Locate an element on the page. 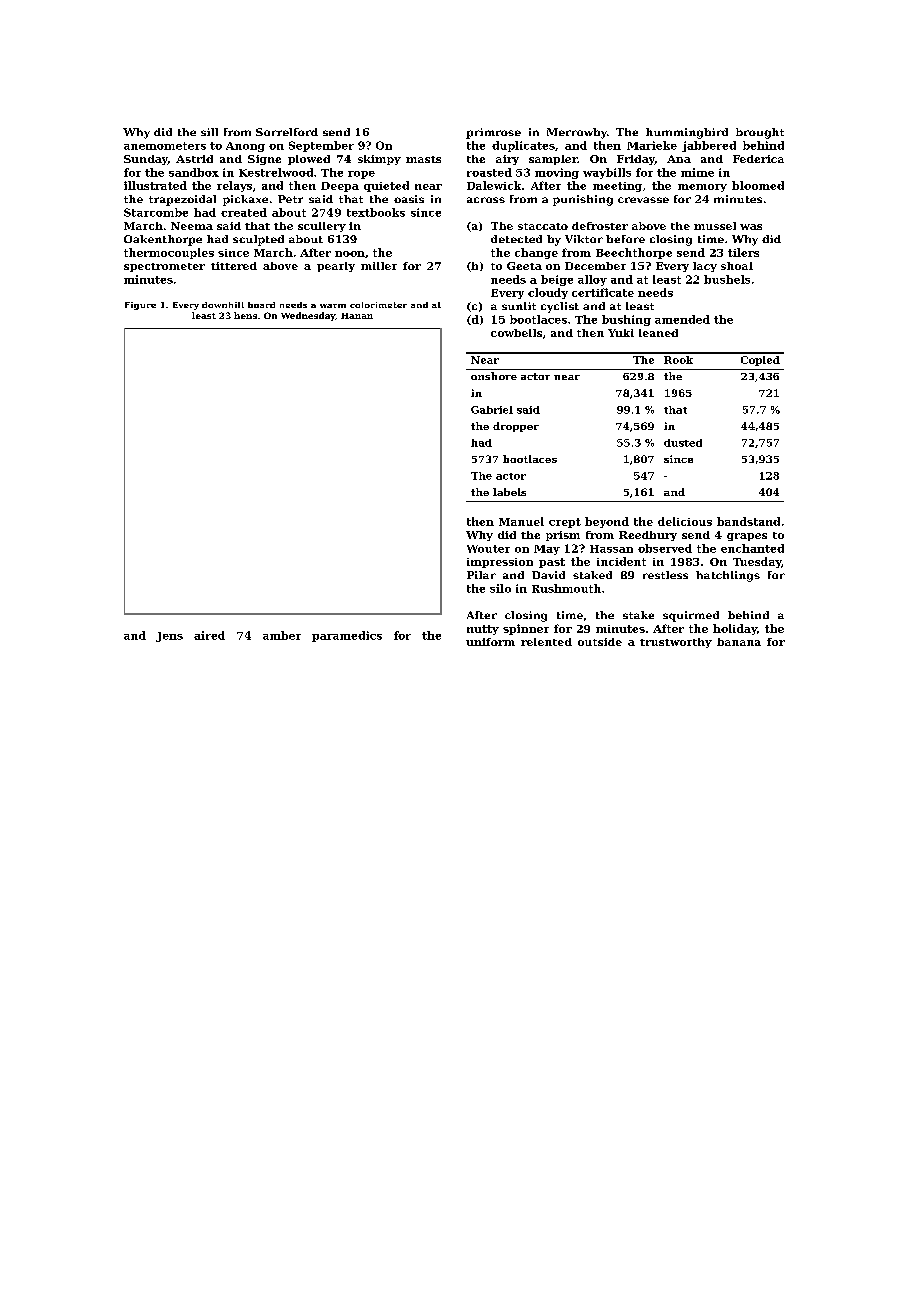 Image resolution: width=908 pixels, height=1316 pixels. cowbells is located at coordinates (516, 333).
